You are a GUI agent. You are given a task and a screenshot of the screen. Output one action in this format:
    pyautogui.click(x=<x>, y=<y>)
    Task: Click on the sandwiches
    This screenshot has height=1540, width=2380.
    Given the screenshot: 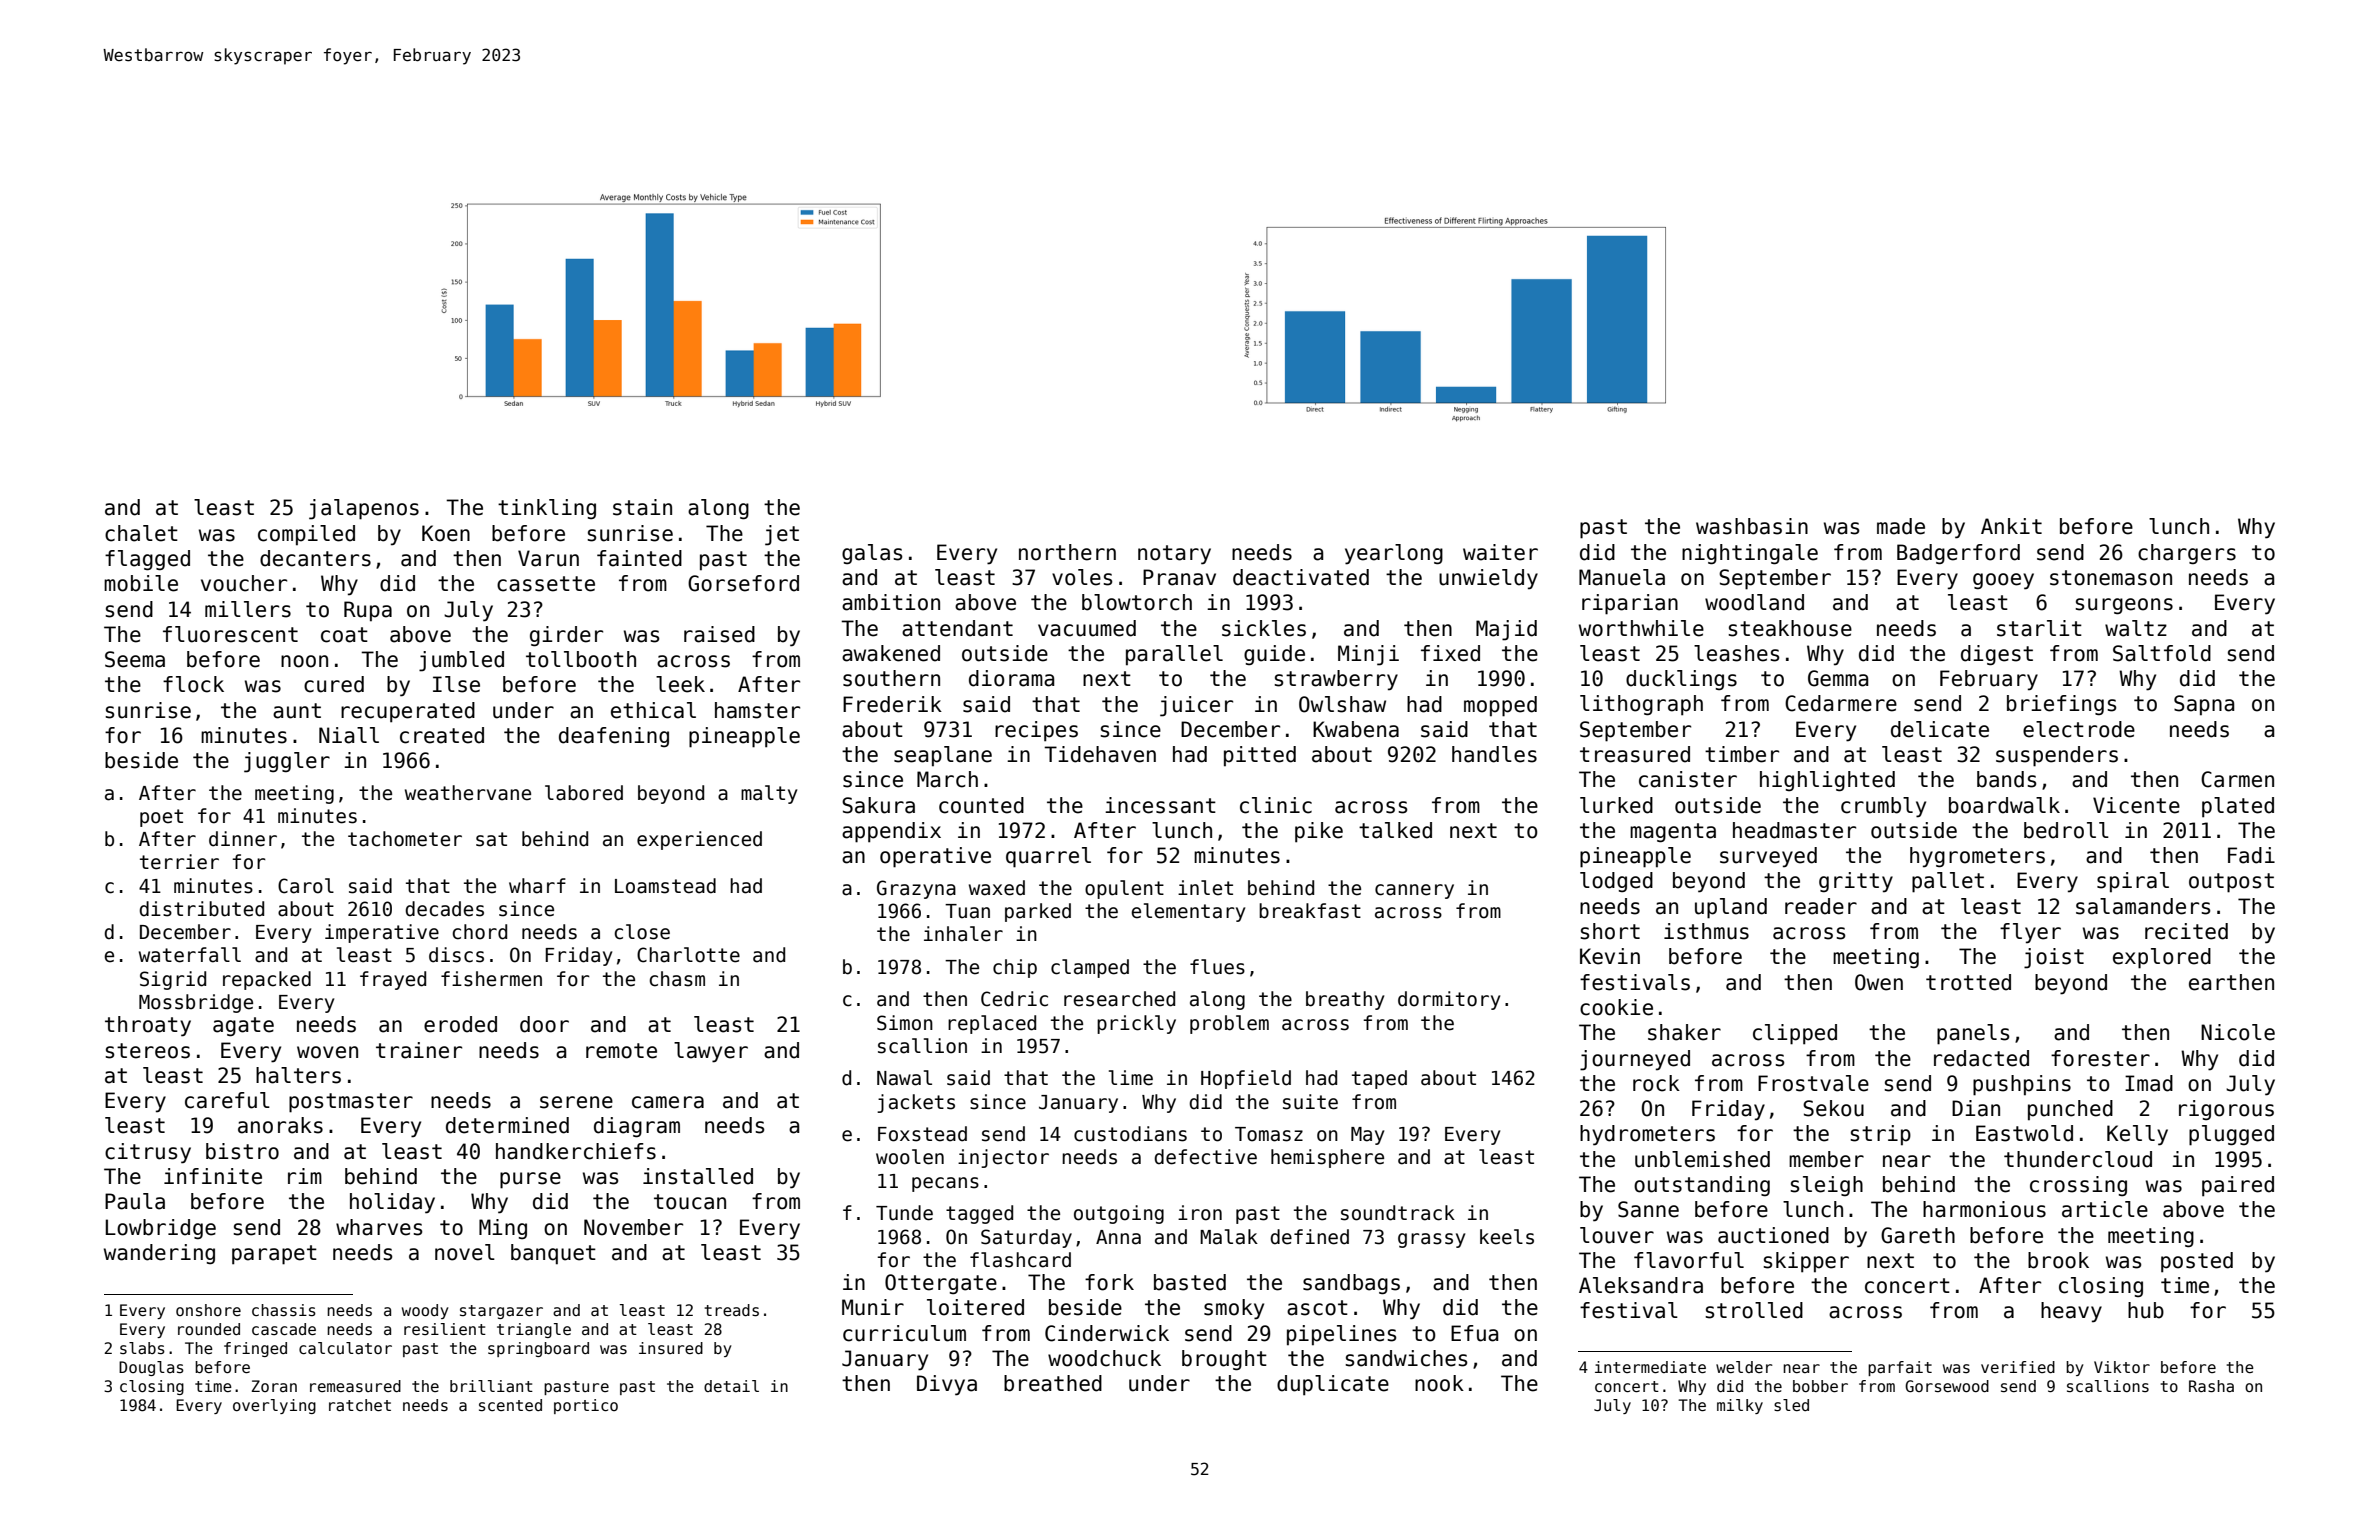 What is the action you would take?
    pyautogui.click(x=1406, y=1358)
